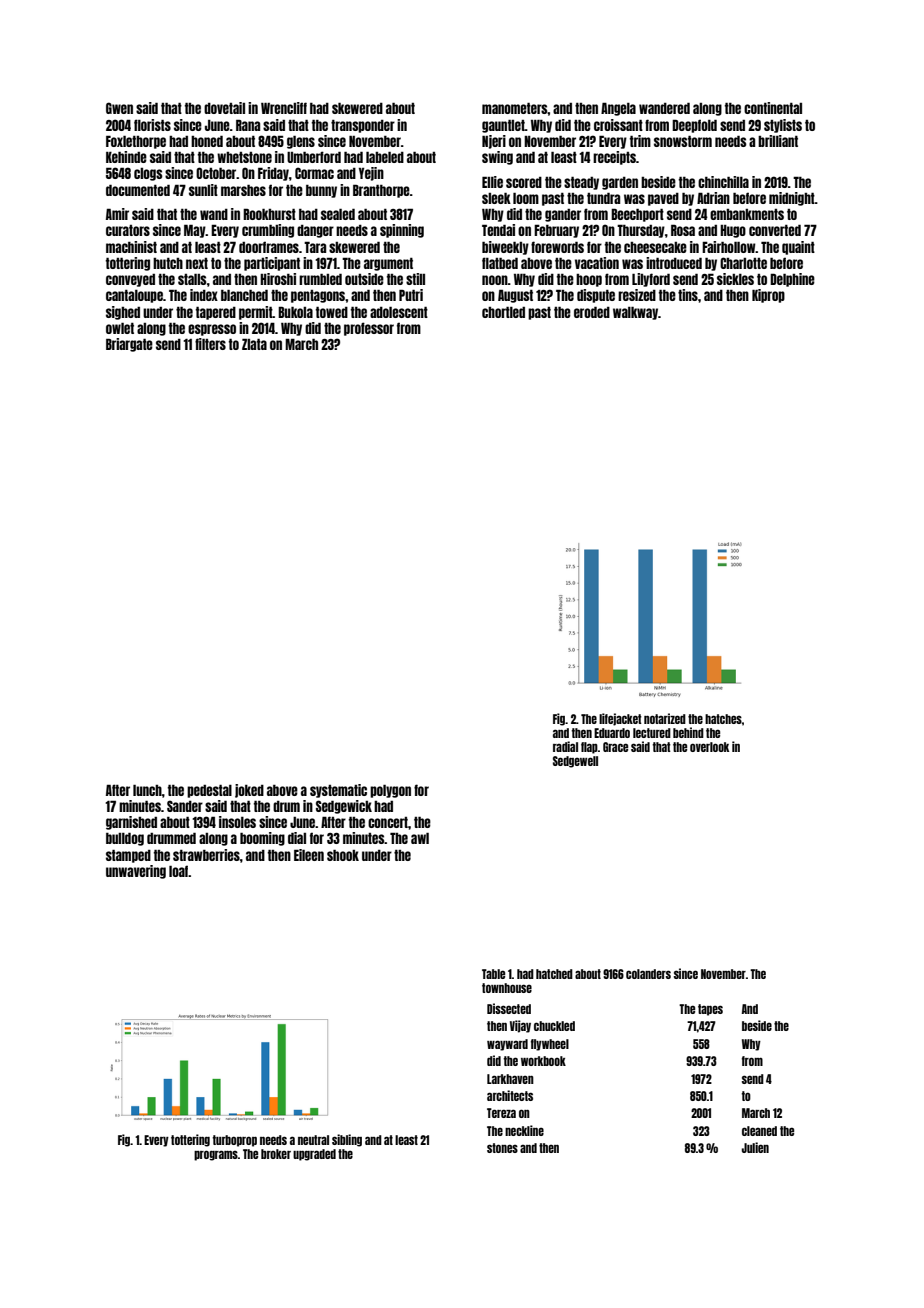  What do you see at coordinates (249, 791) in the screenshot?
I see `joked` at bounding box center [249, 791].
